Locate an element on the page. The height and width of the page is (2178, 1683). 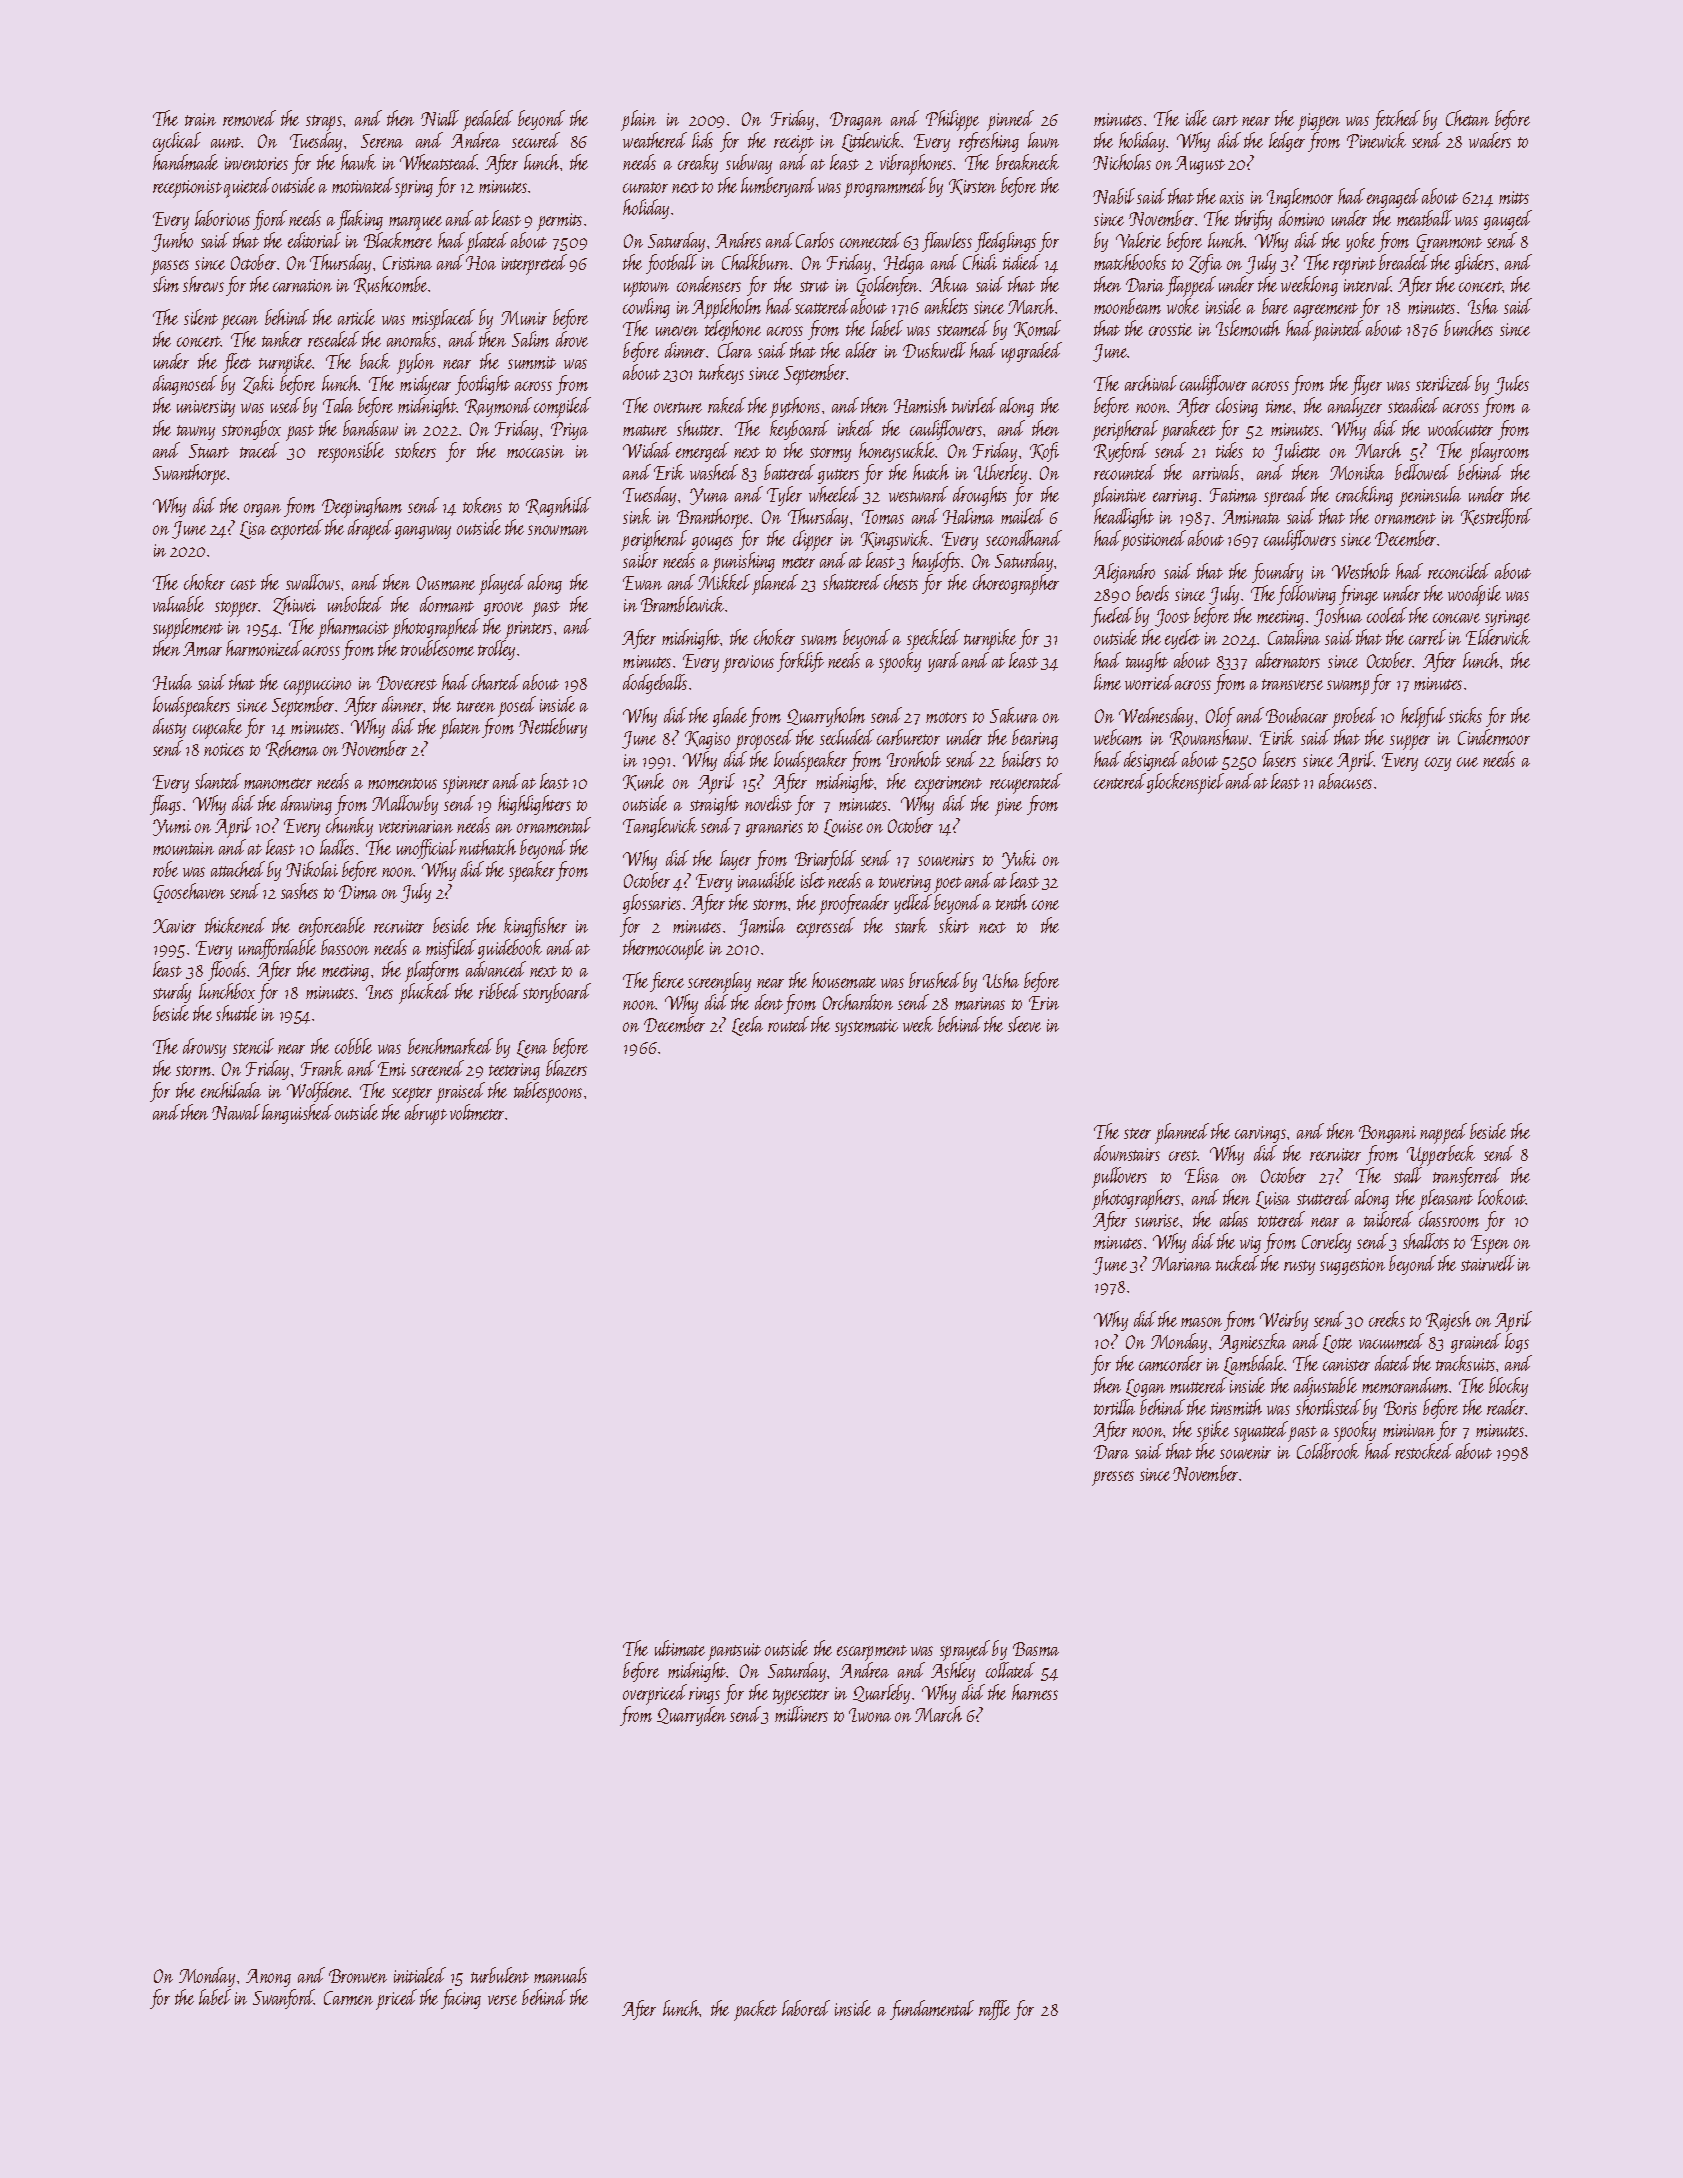
stark is located at coordinates (911, 925).
